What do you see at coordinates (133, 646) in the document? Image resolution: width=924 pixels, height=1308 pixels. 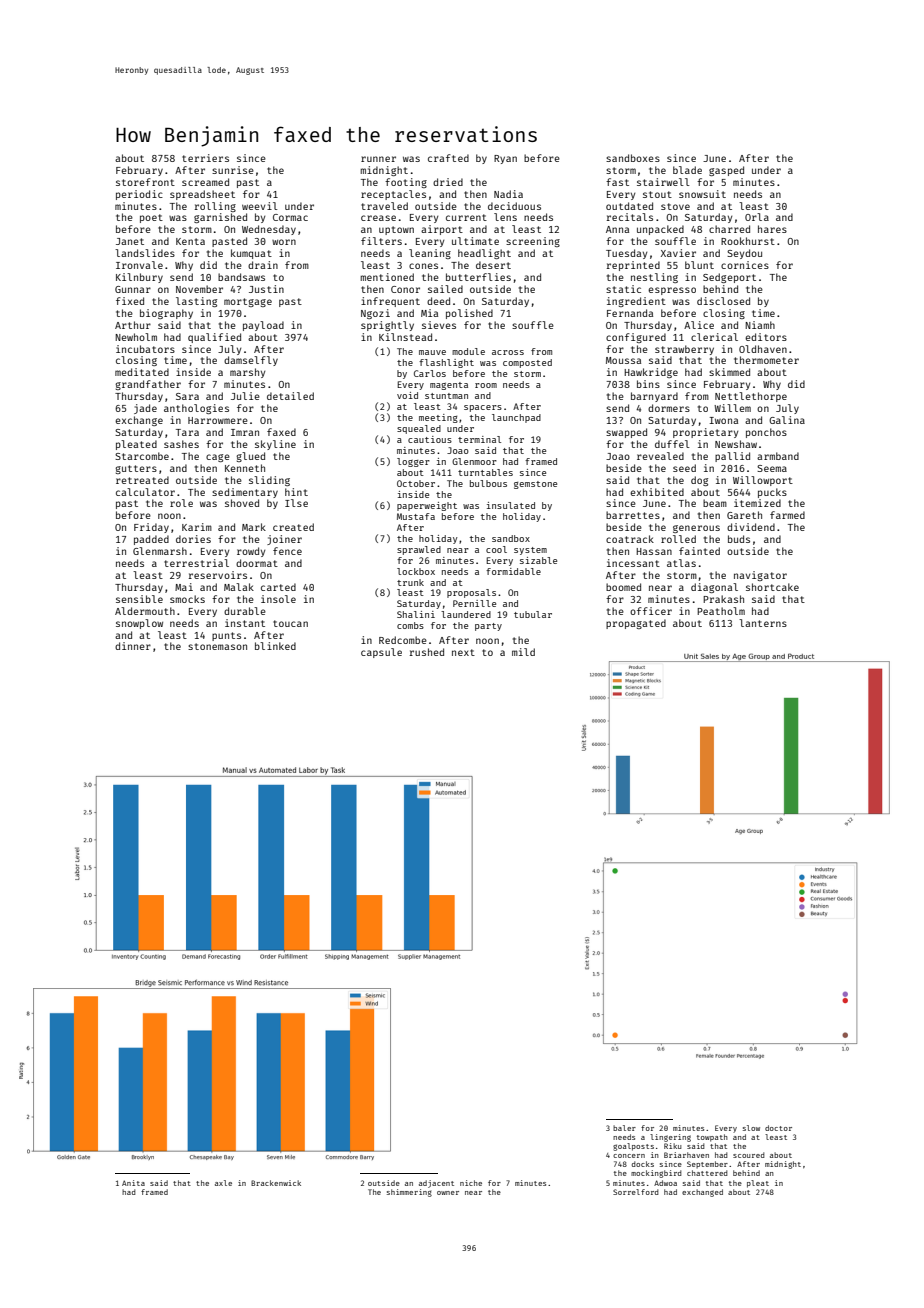 I see `dinner` at bounding box center [133, 646].
